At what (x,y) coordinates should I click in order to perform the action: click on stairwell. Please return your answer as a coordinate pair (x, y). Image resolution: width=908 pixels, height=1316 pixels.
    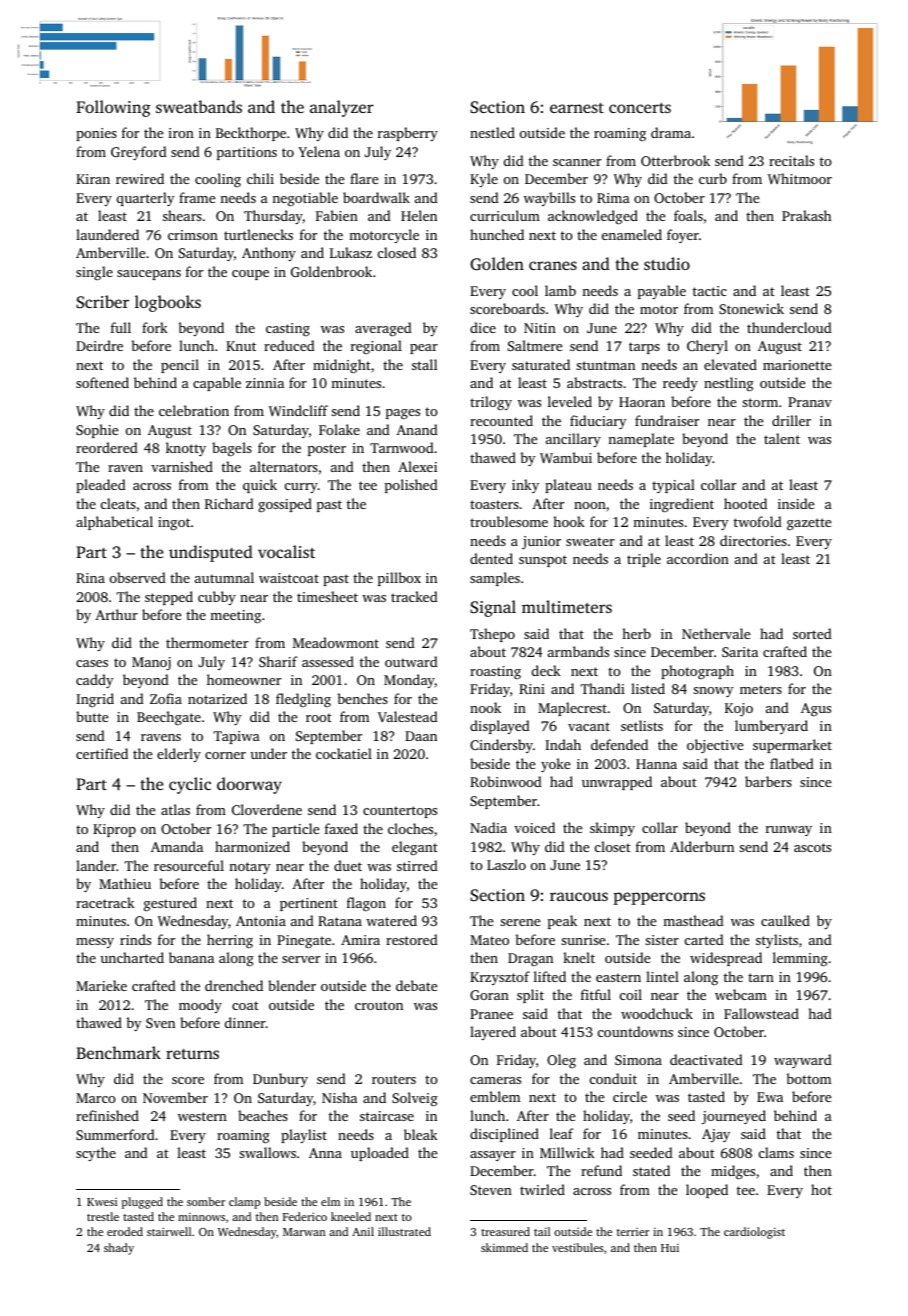
    Looking at the image, I should click on (169, 1231).
